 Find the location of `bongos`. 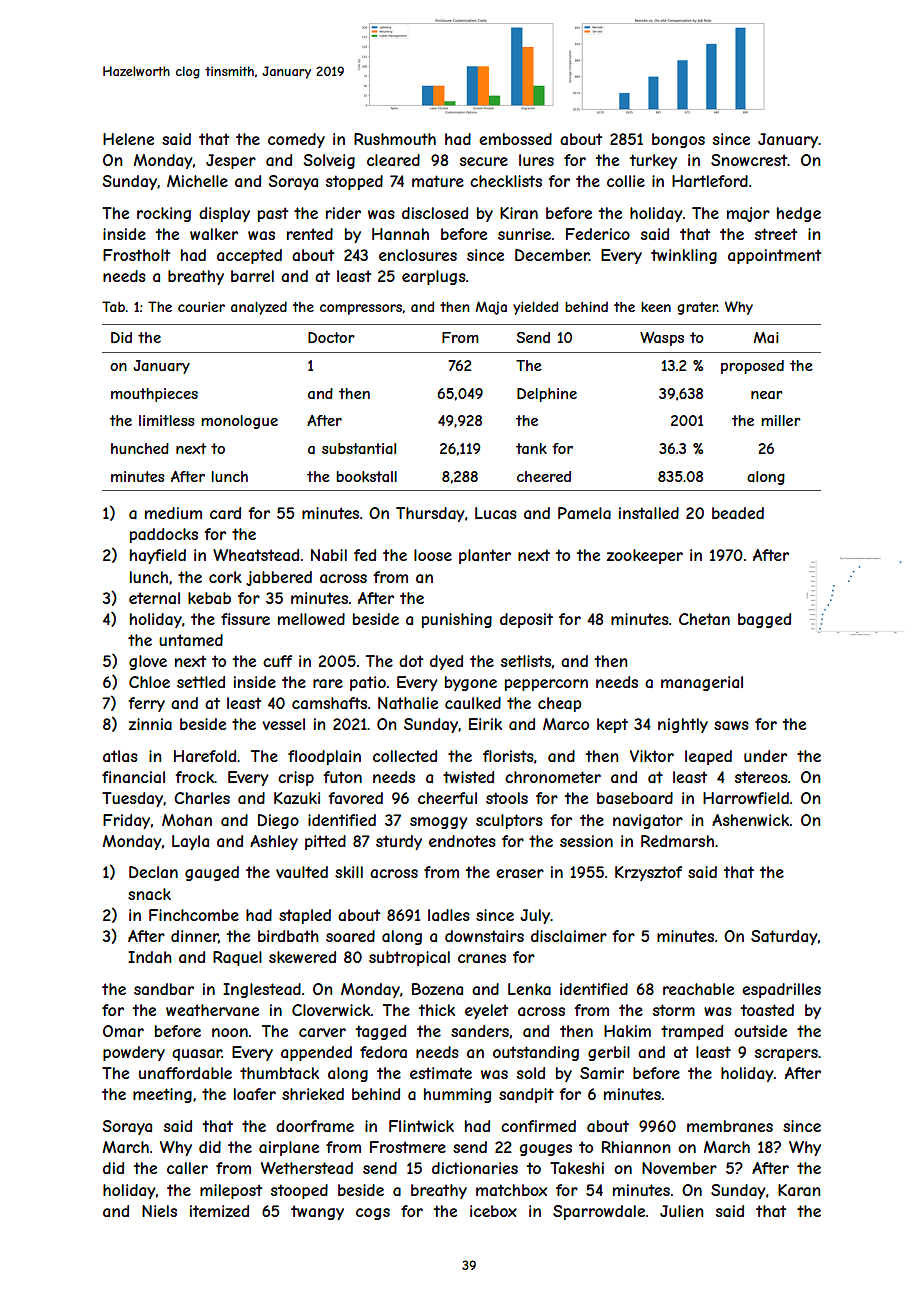

bongos is located at coordinates (678, 140).
